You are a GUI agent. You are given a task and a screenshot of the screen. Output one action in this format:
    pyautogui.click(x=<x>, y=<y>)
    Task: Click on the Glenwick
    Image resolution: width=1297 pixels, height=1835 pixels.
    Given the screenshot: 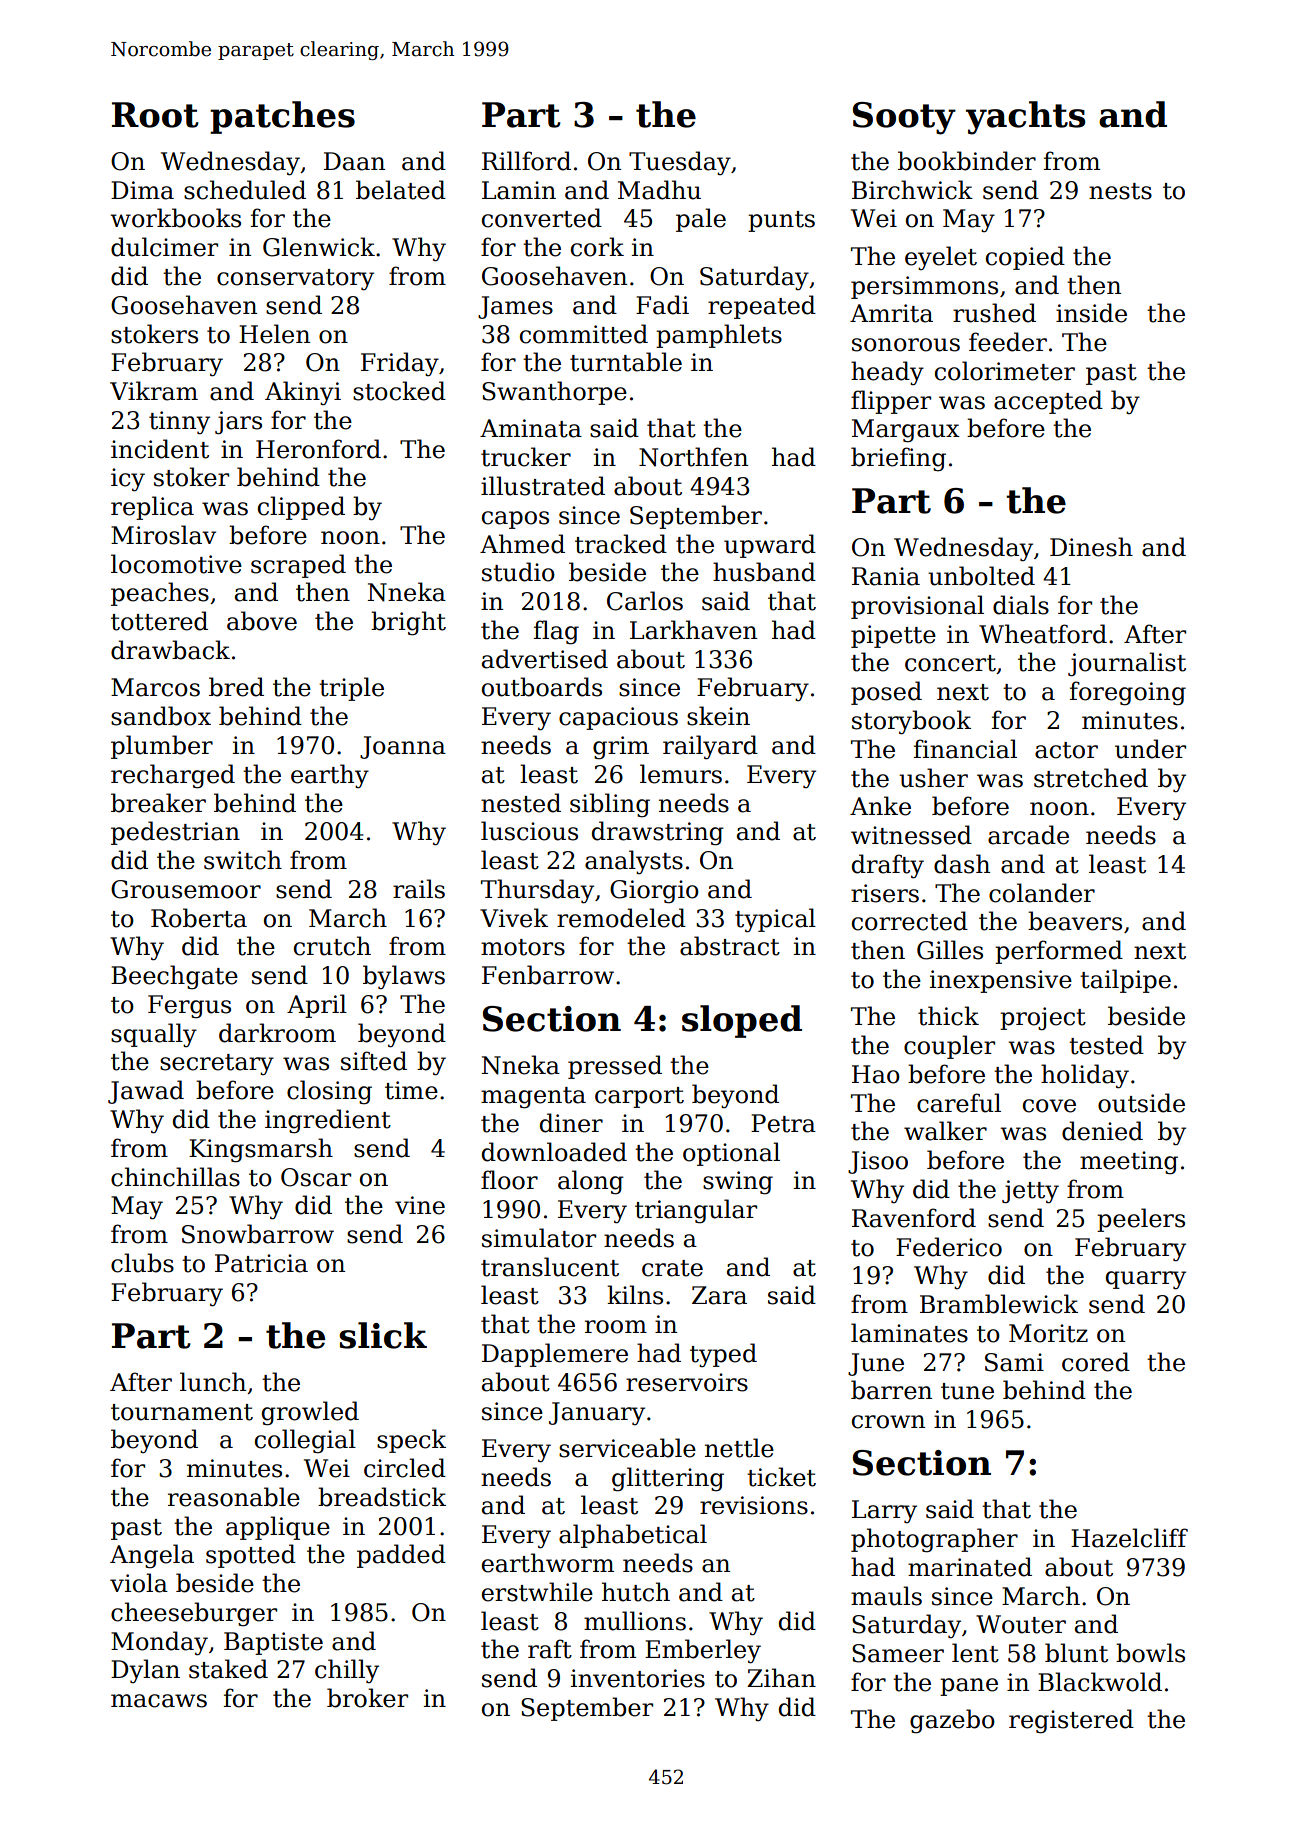 What is the action you would take?
    pyautogui.click(x=319, y=247)
